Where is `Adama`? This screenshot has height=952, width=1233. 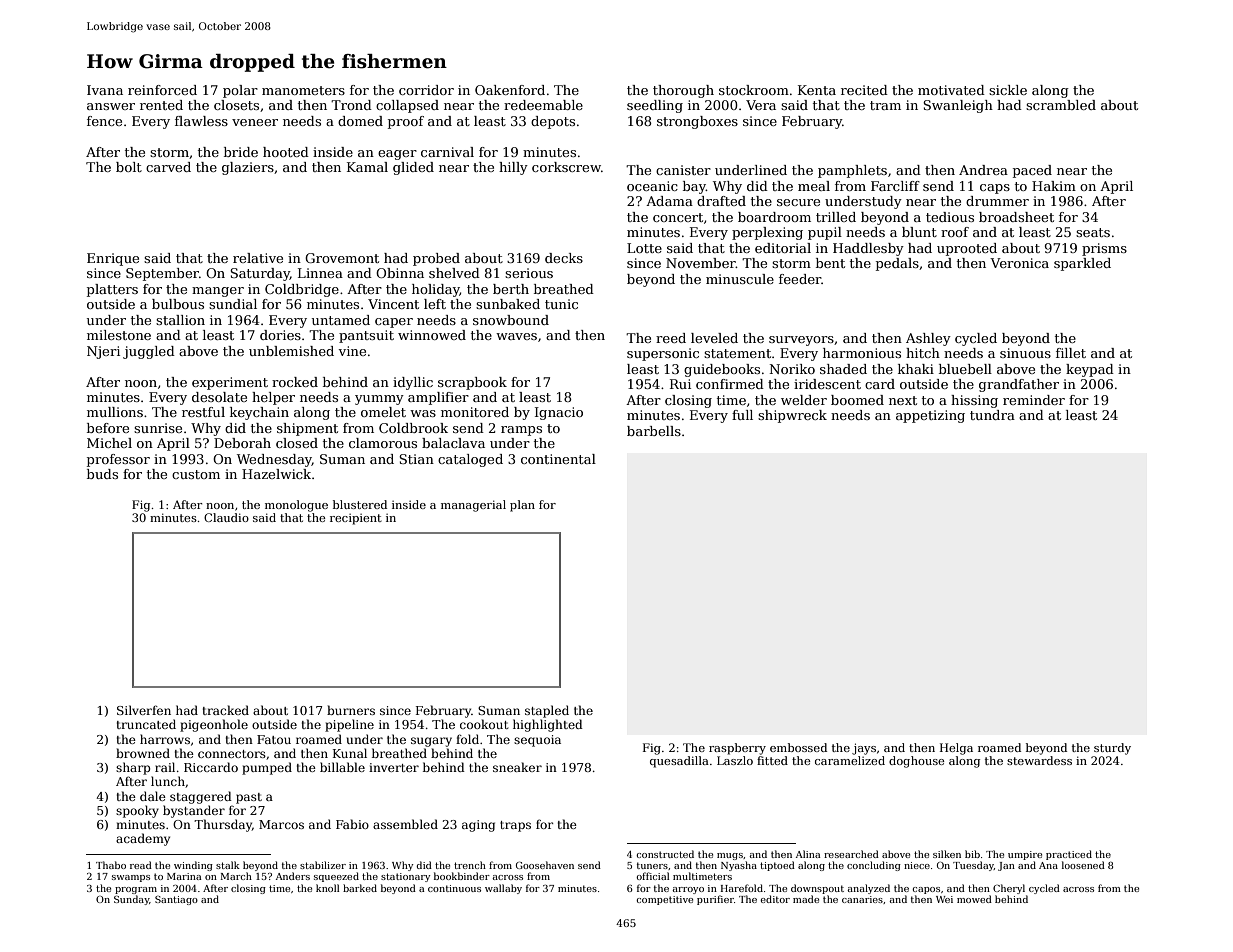 Adama is located at coordinates (669, 201).
